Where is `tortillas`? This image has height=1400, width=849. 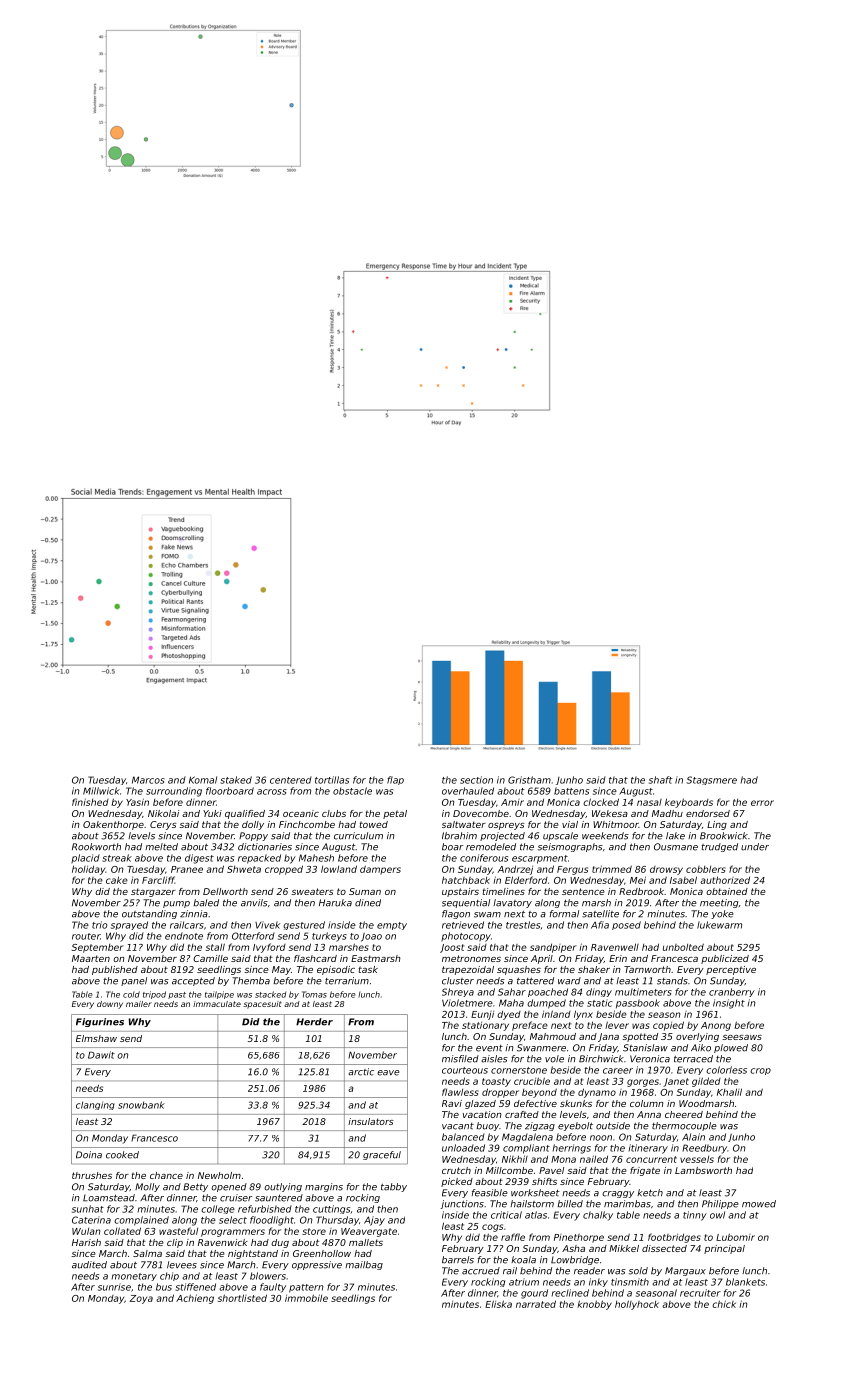
tortillas is located at coordinates (332, 780).
